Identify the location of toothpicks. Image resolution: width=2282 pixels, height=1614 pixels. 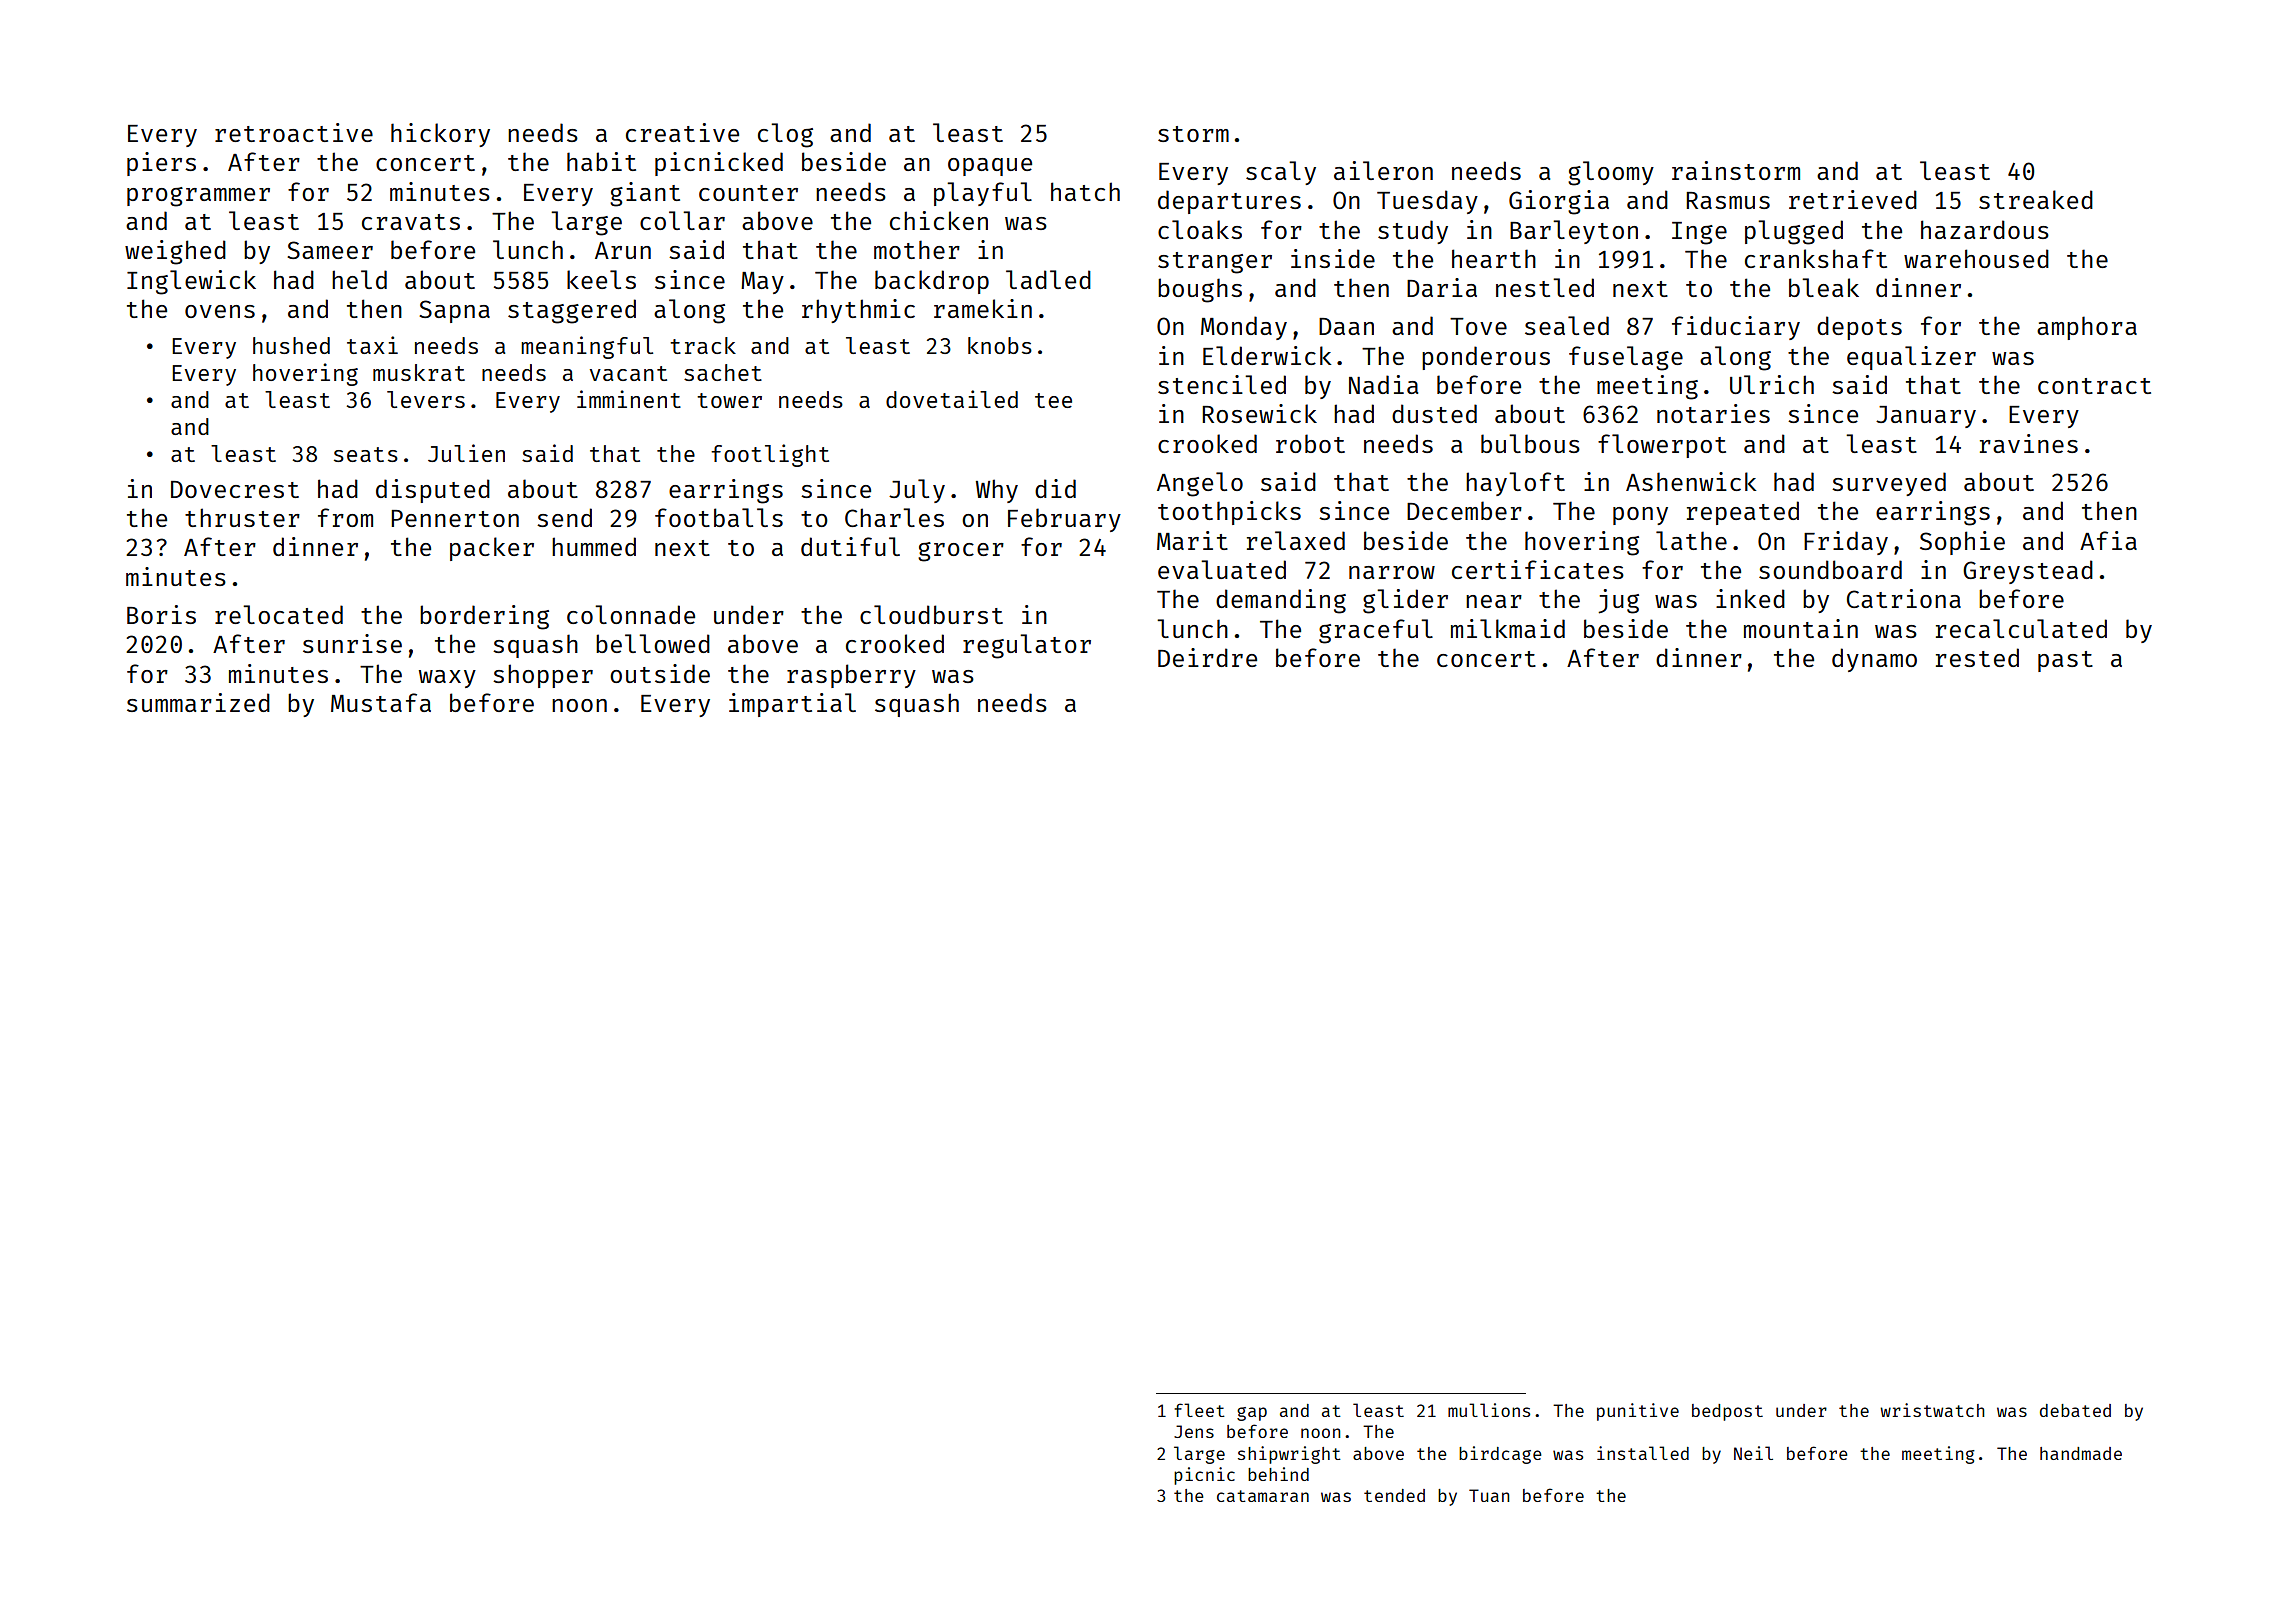
(1229, 513).
